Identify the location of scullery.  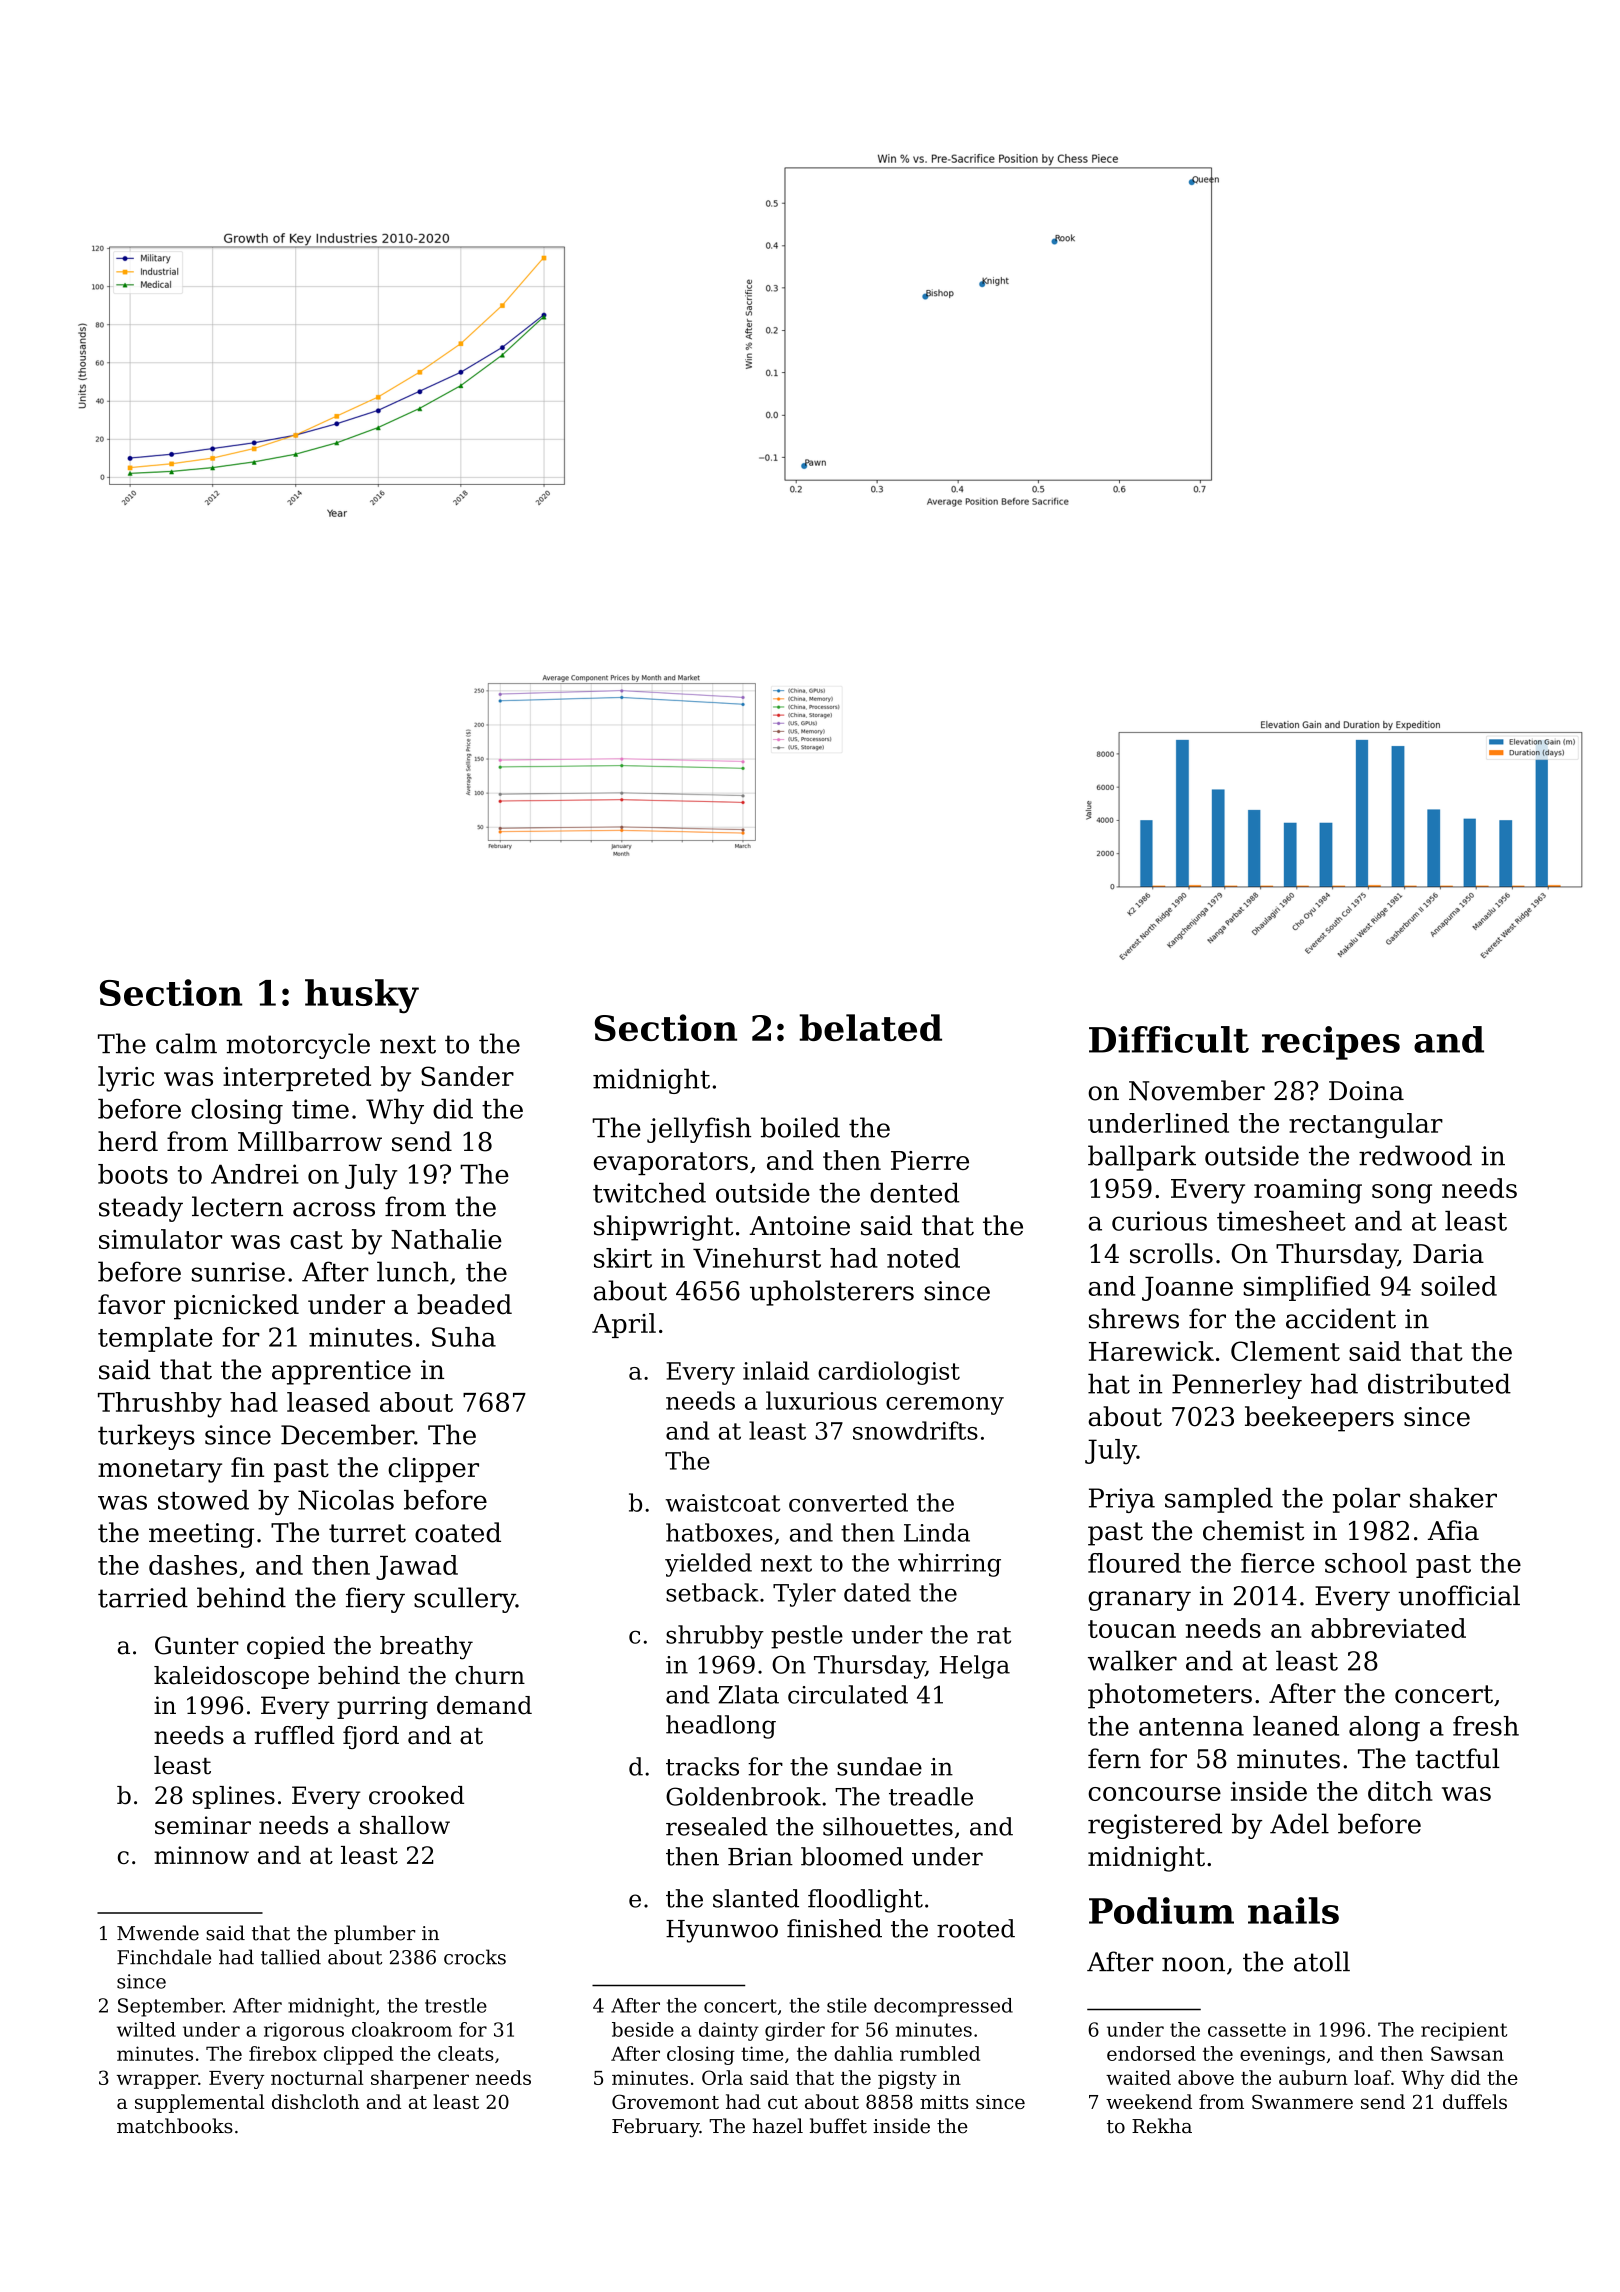
(465, 1600).
